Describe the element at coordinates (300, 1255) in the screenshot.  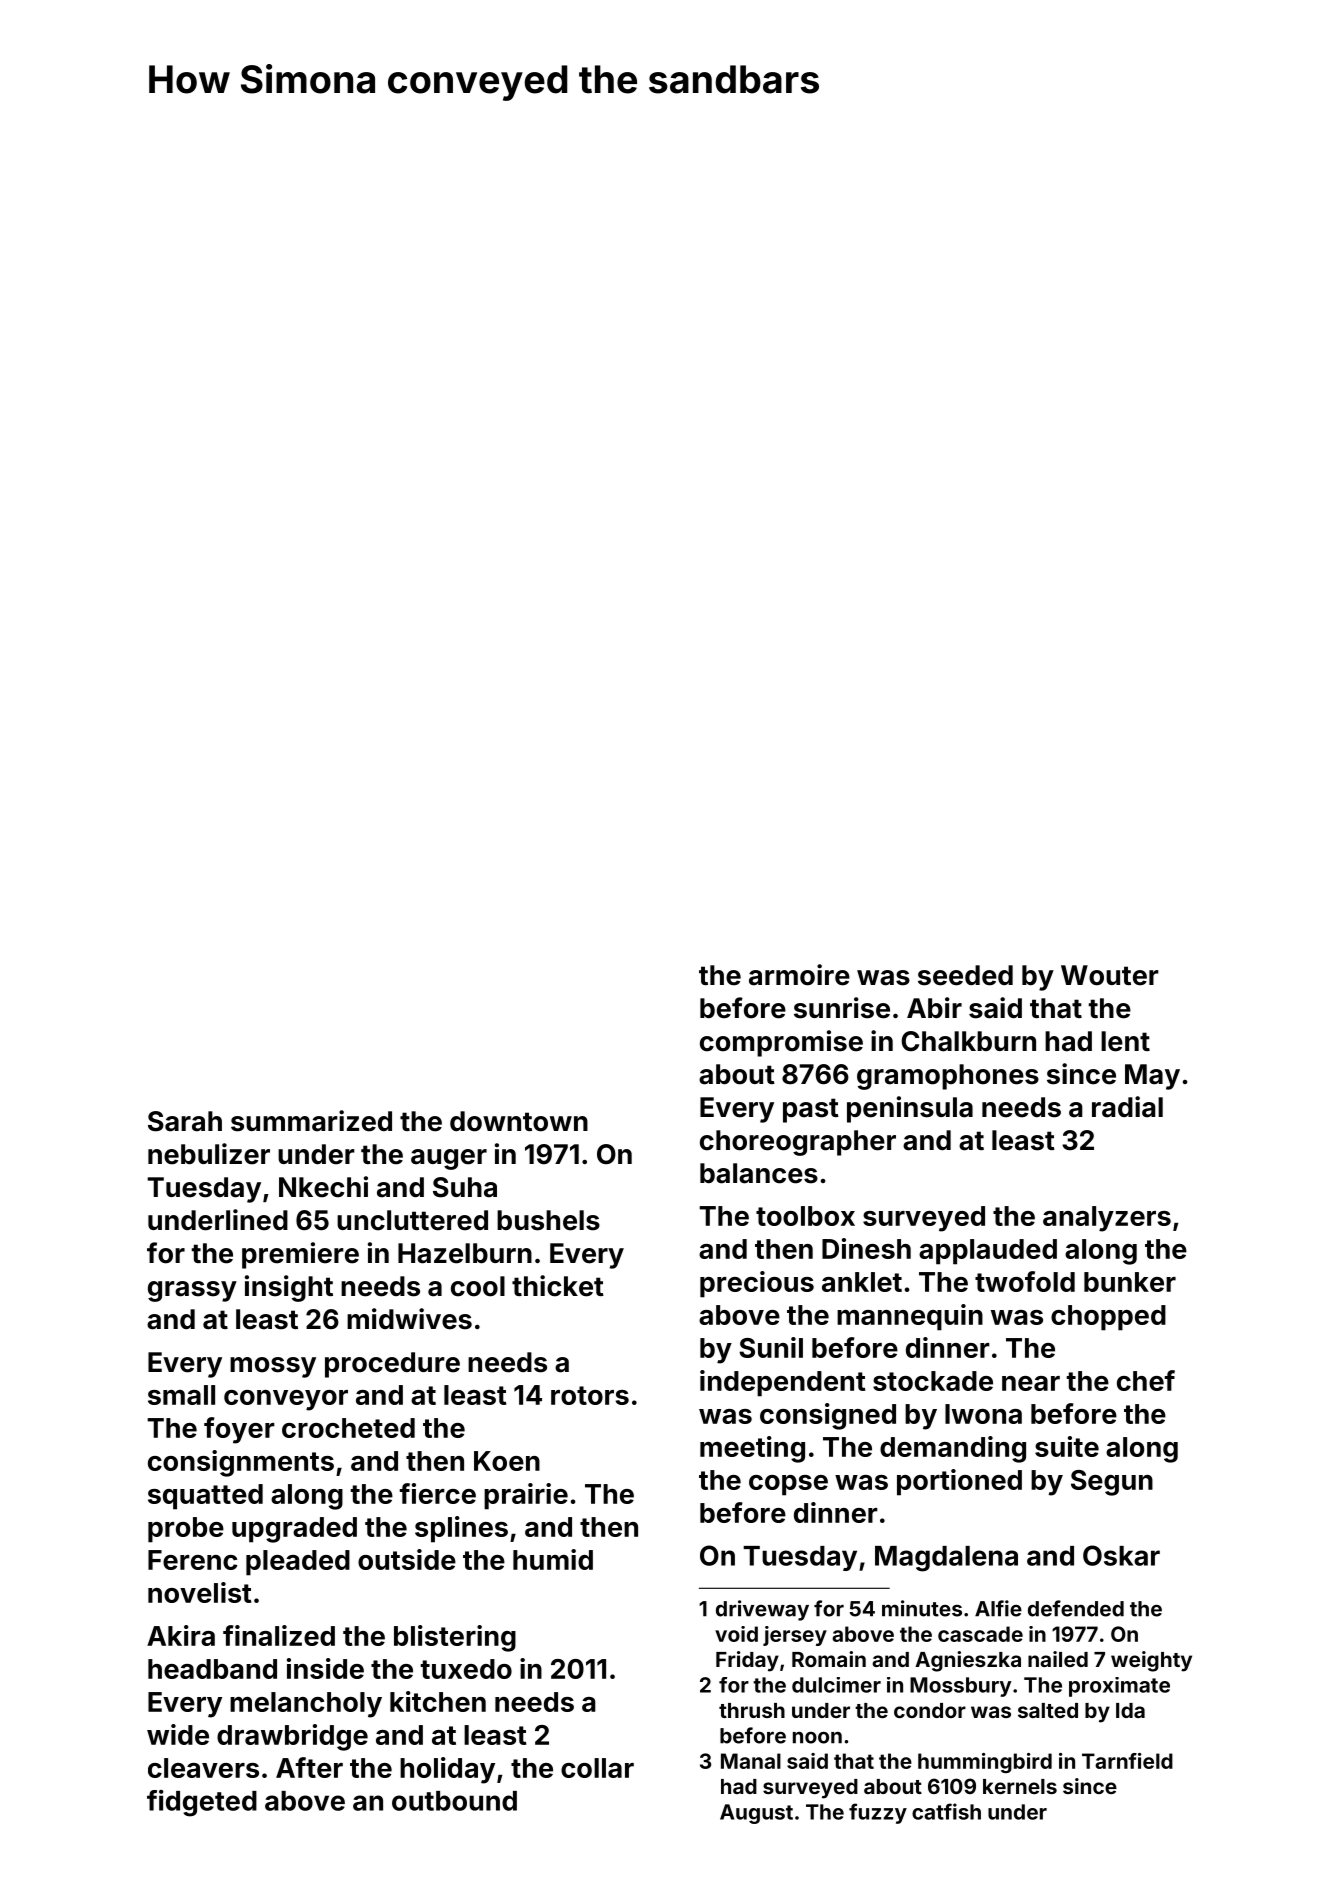
I see `premiere` at that location.
